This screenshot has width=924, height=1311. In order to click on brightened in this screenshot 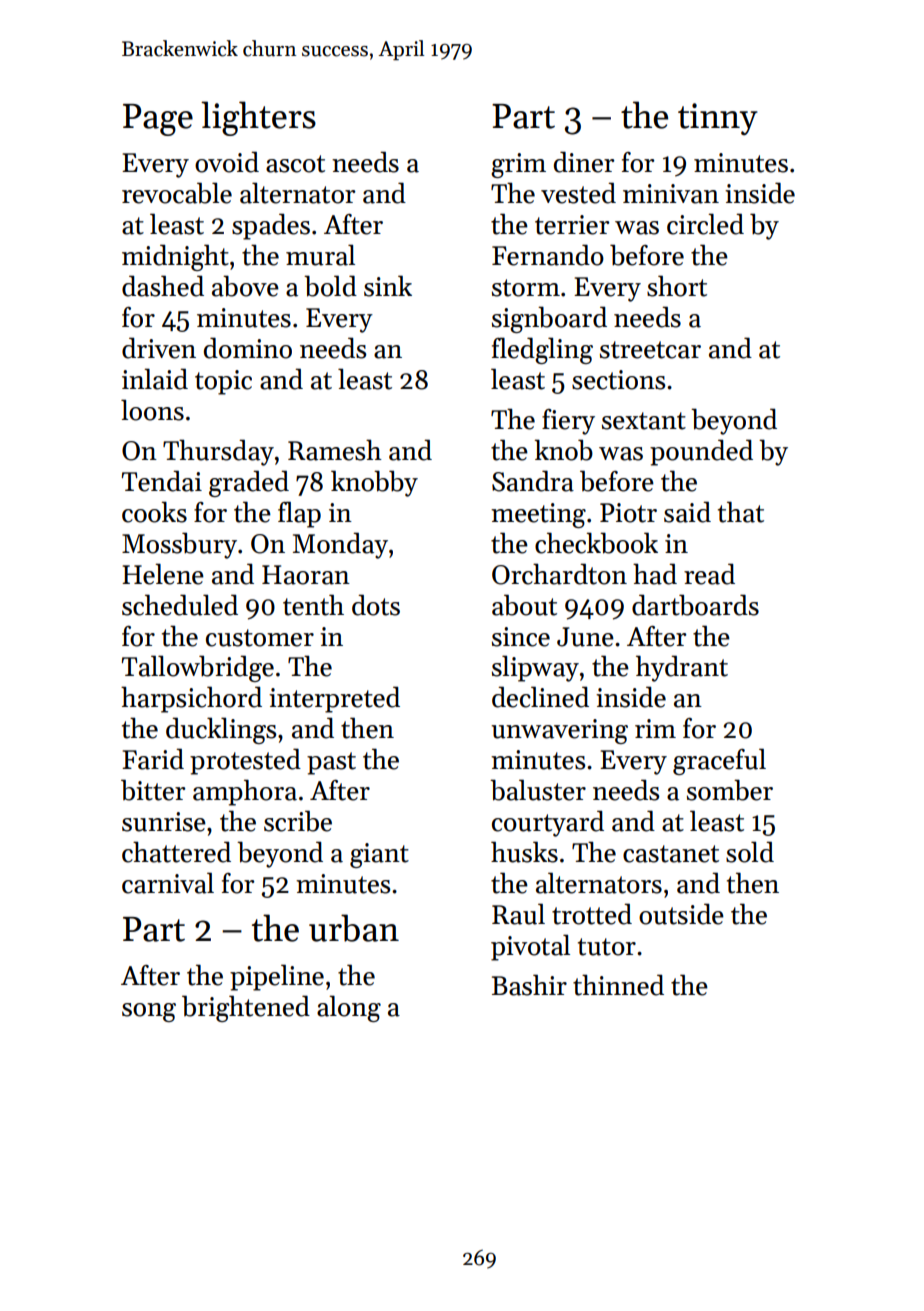, I will do `click(246, 1008)`.
